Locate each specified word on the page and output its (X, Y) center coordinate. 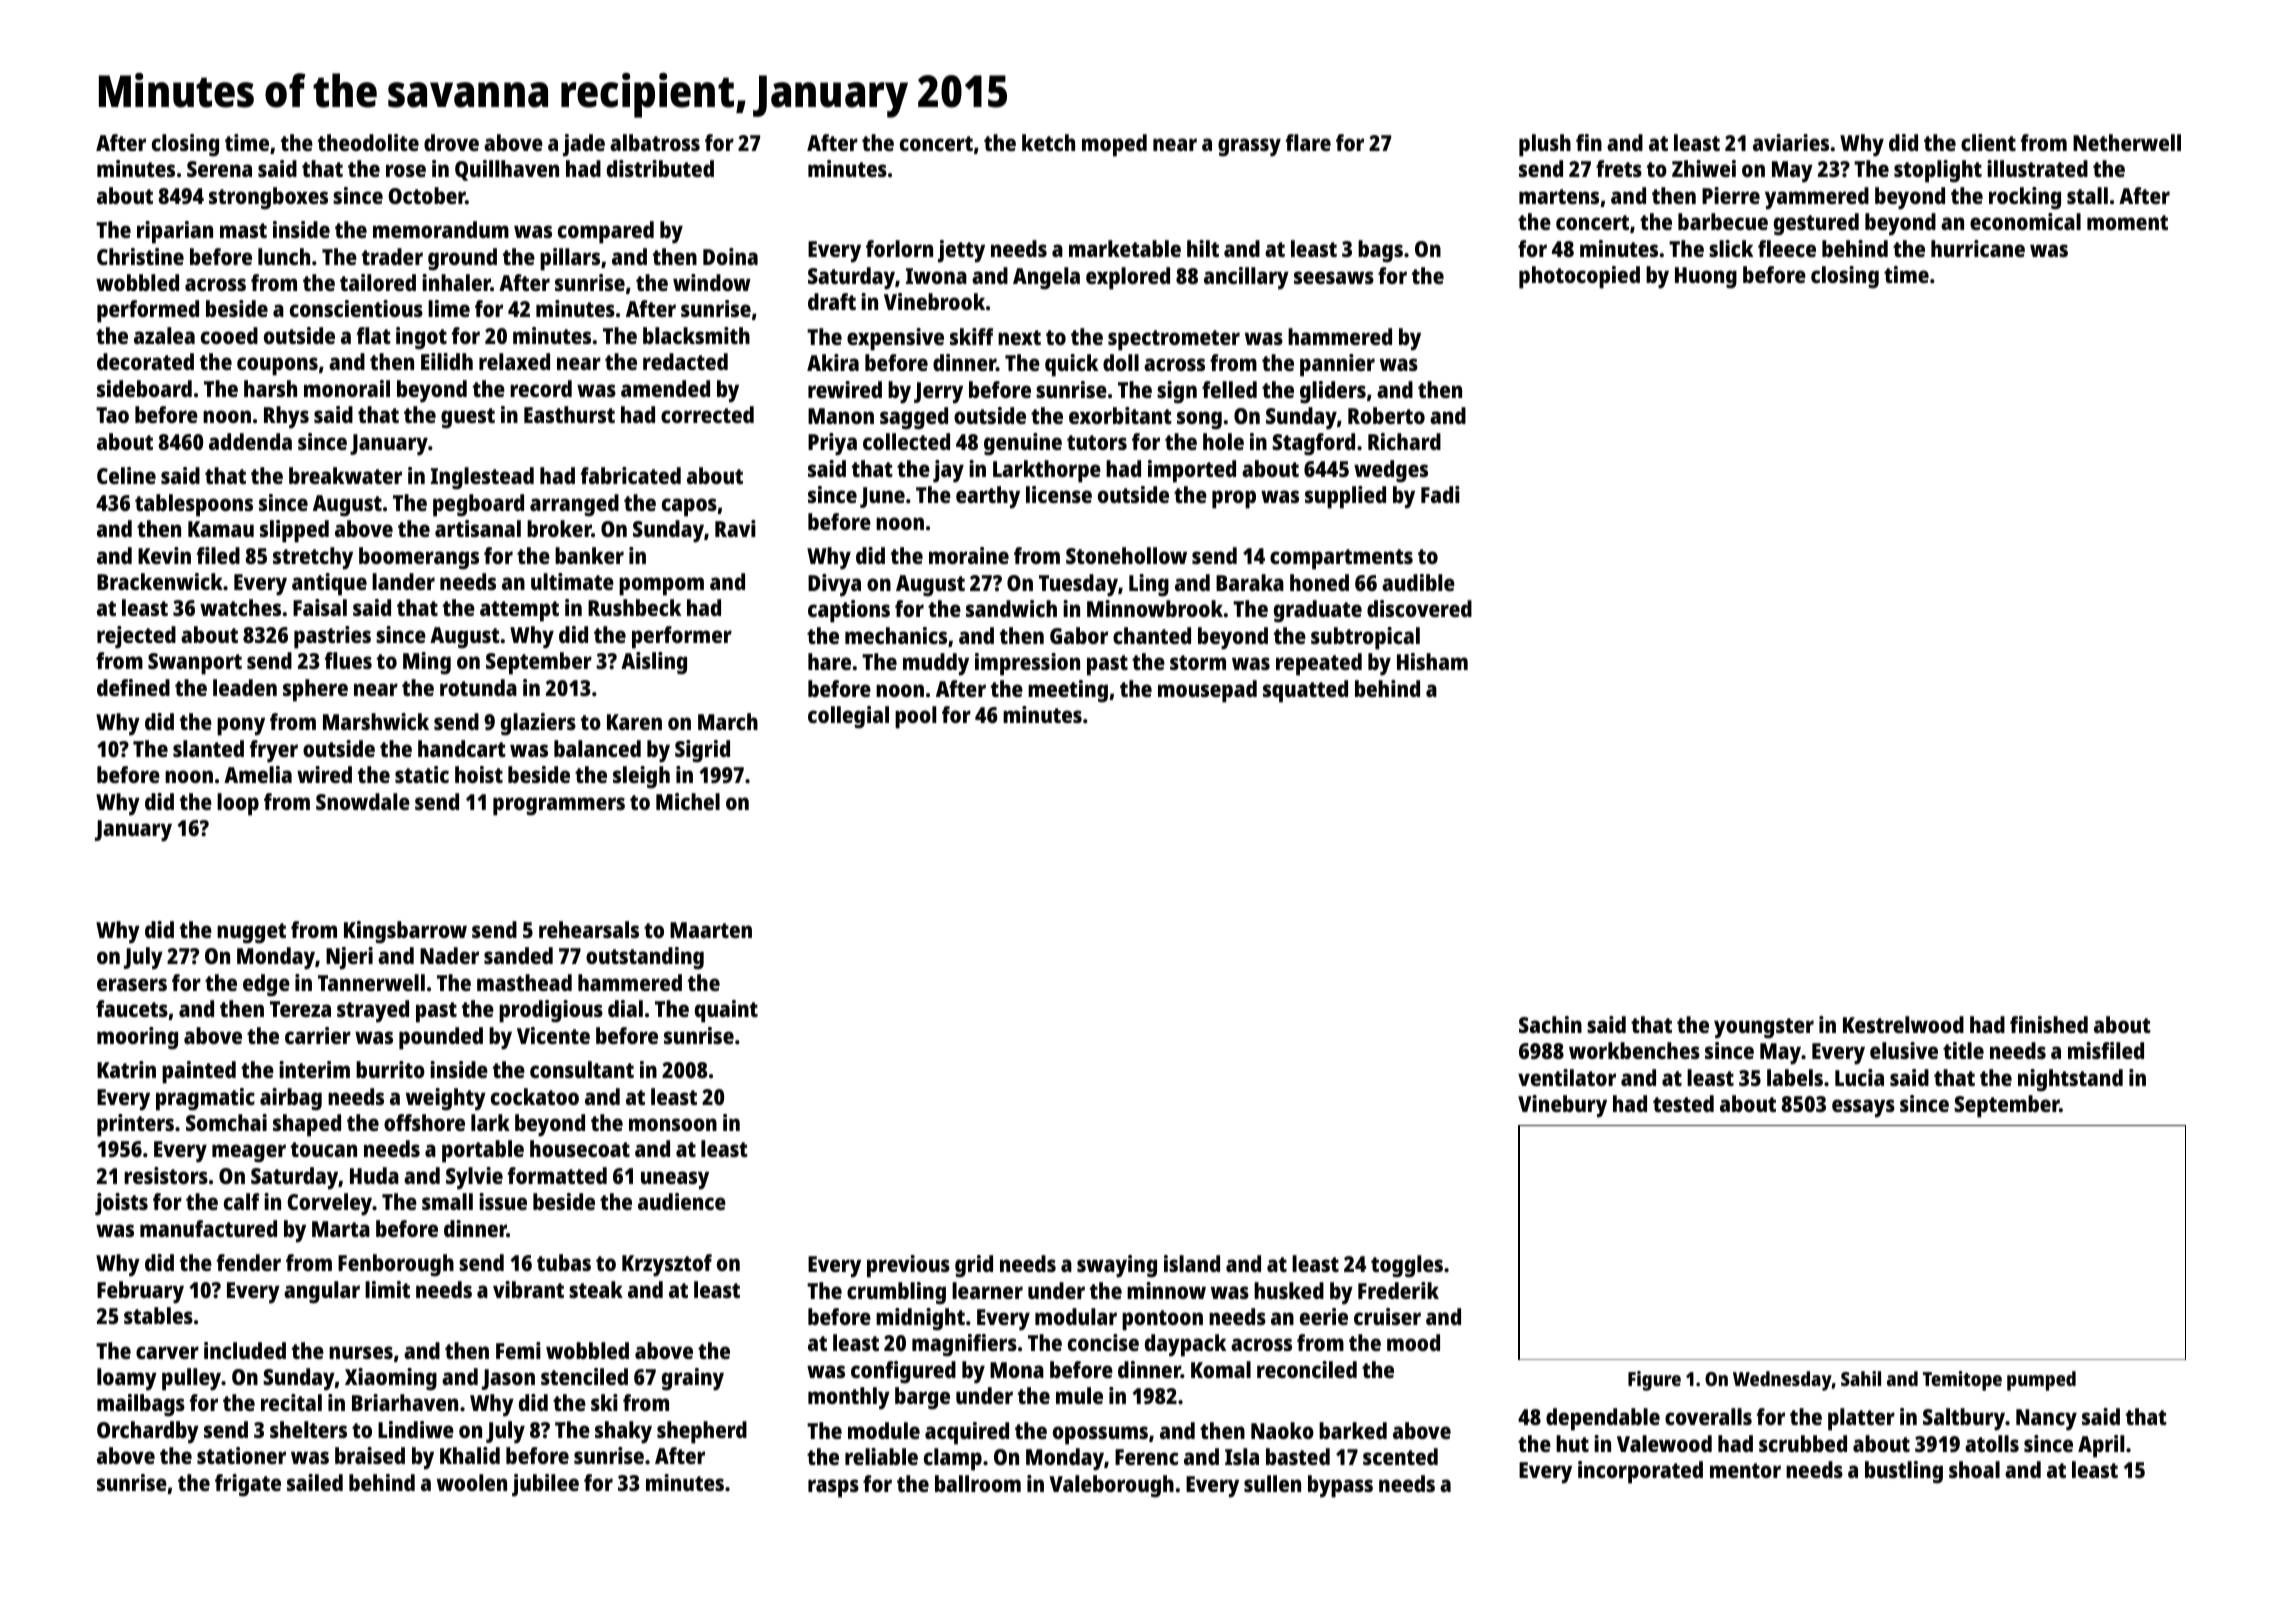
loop (238, 804)
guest (468, 418)
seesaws (1334, 277)
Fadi (1440, 494)
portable (483, 1151)
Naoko (1282, 1430)
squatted (1305, 691)
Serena (219, 169)
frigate (248, 1485)
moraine (969, 555)
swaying (1117, 1266)
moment (2127, 222)
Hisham (1432, 661)
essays (1863, 1108)
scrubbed (1803, 1443)
